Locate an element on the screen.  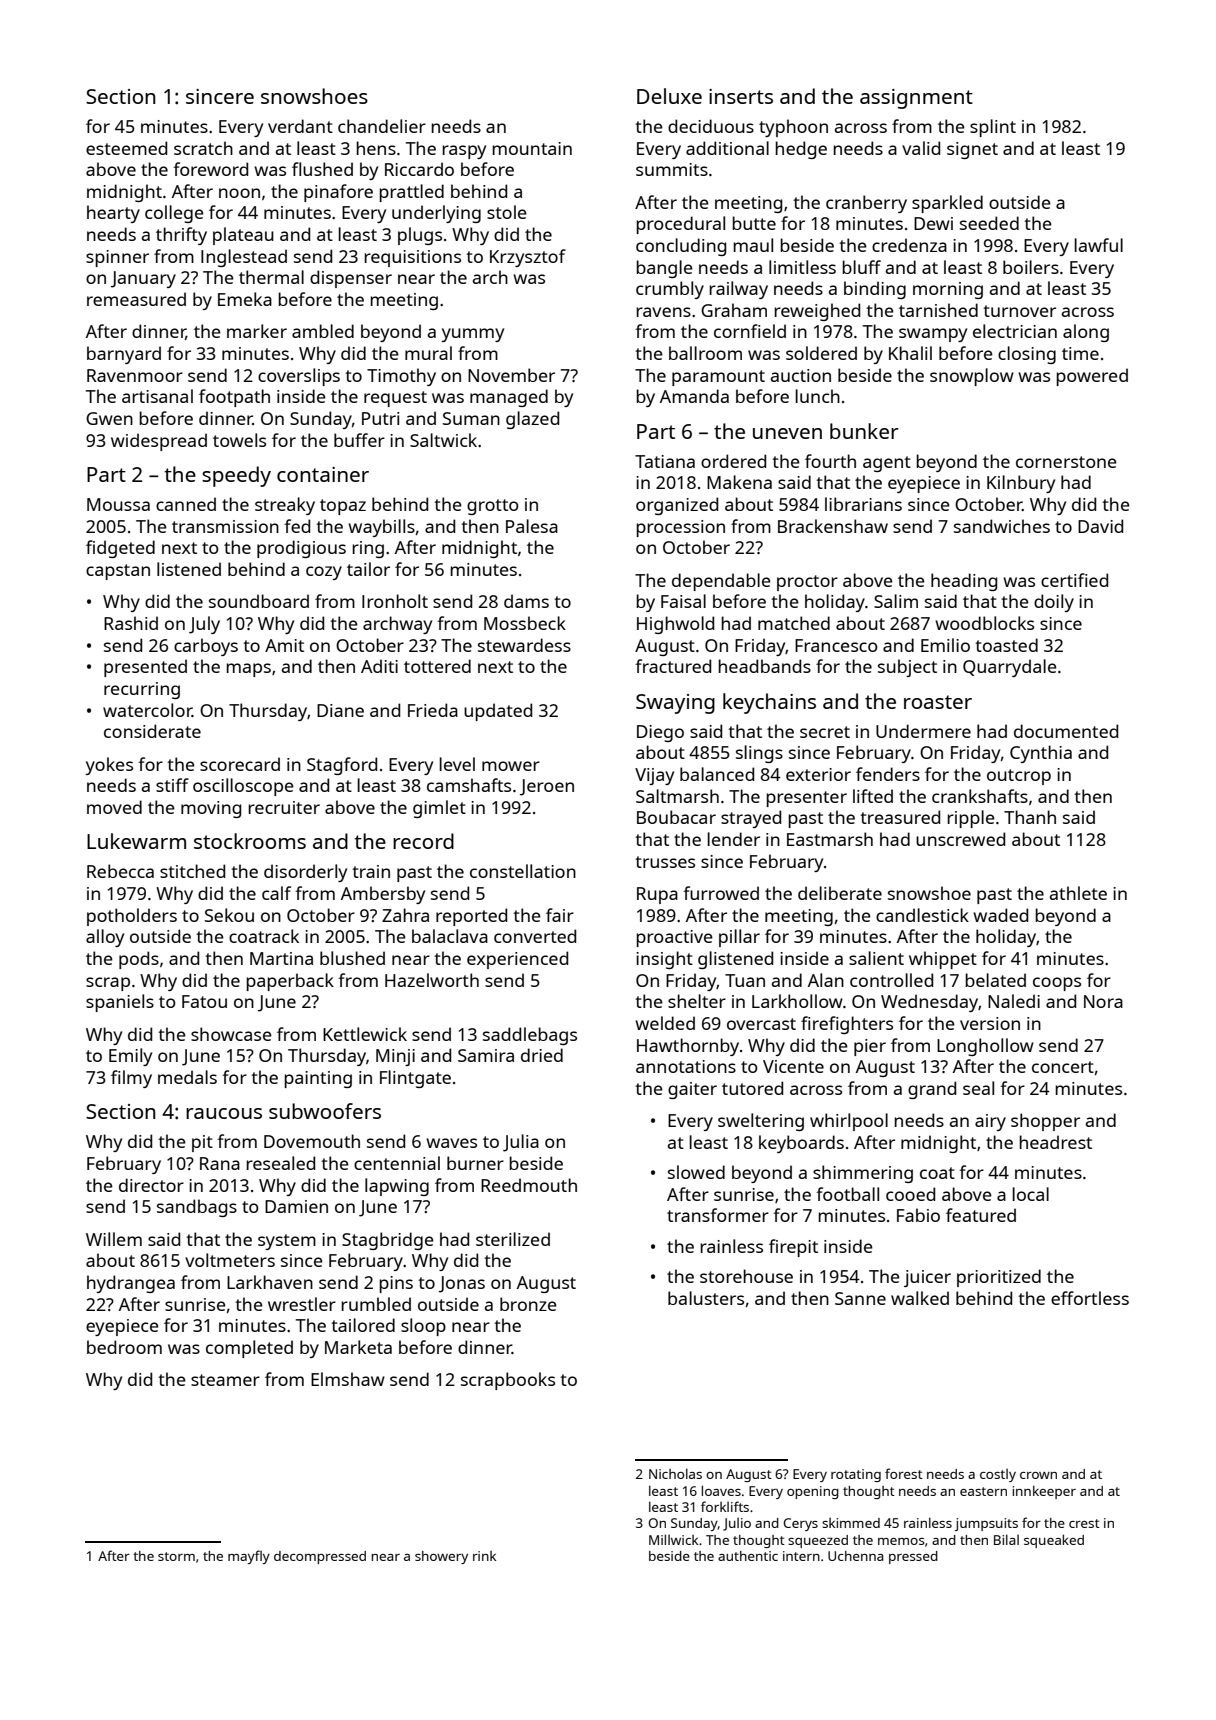
Nora is located at coordinates (1103, 1001).
